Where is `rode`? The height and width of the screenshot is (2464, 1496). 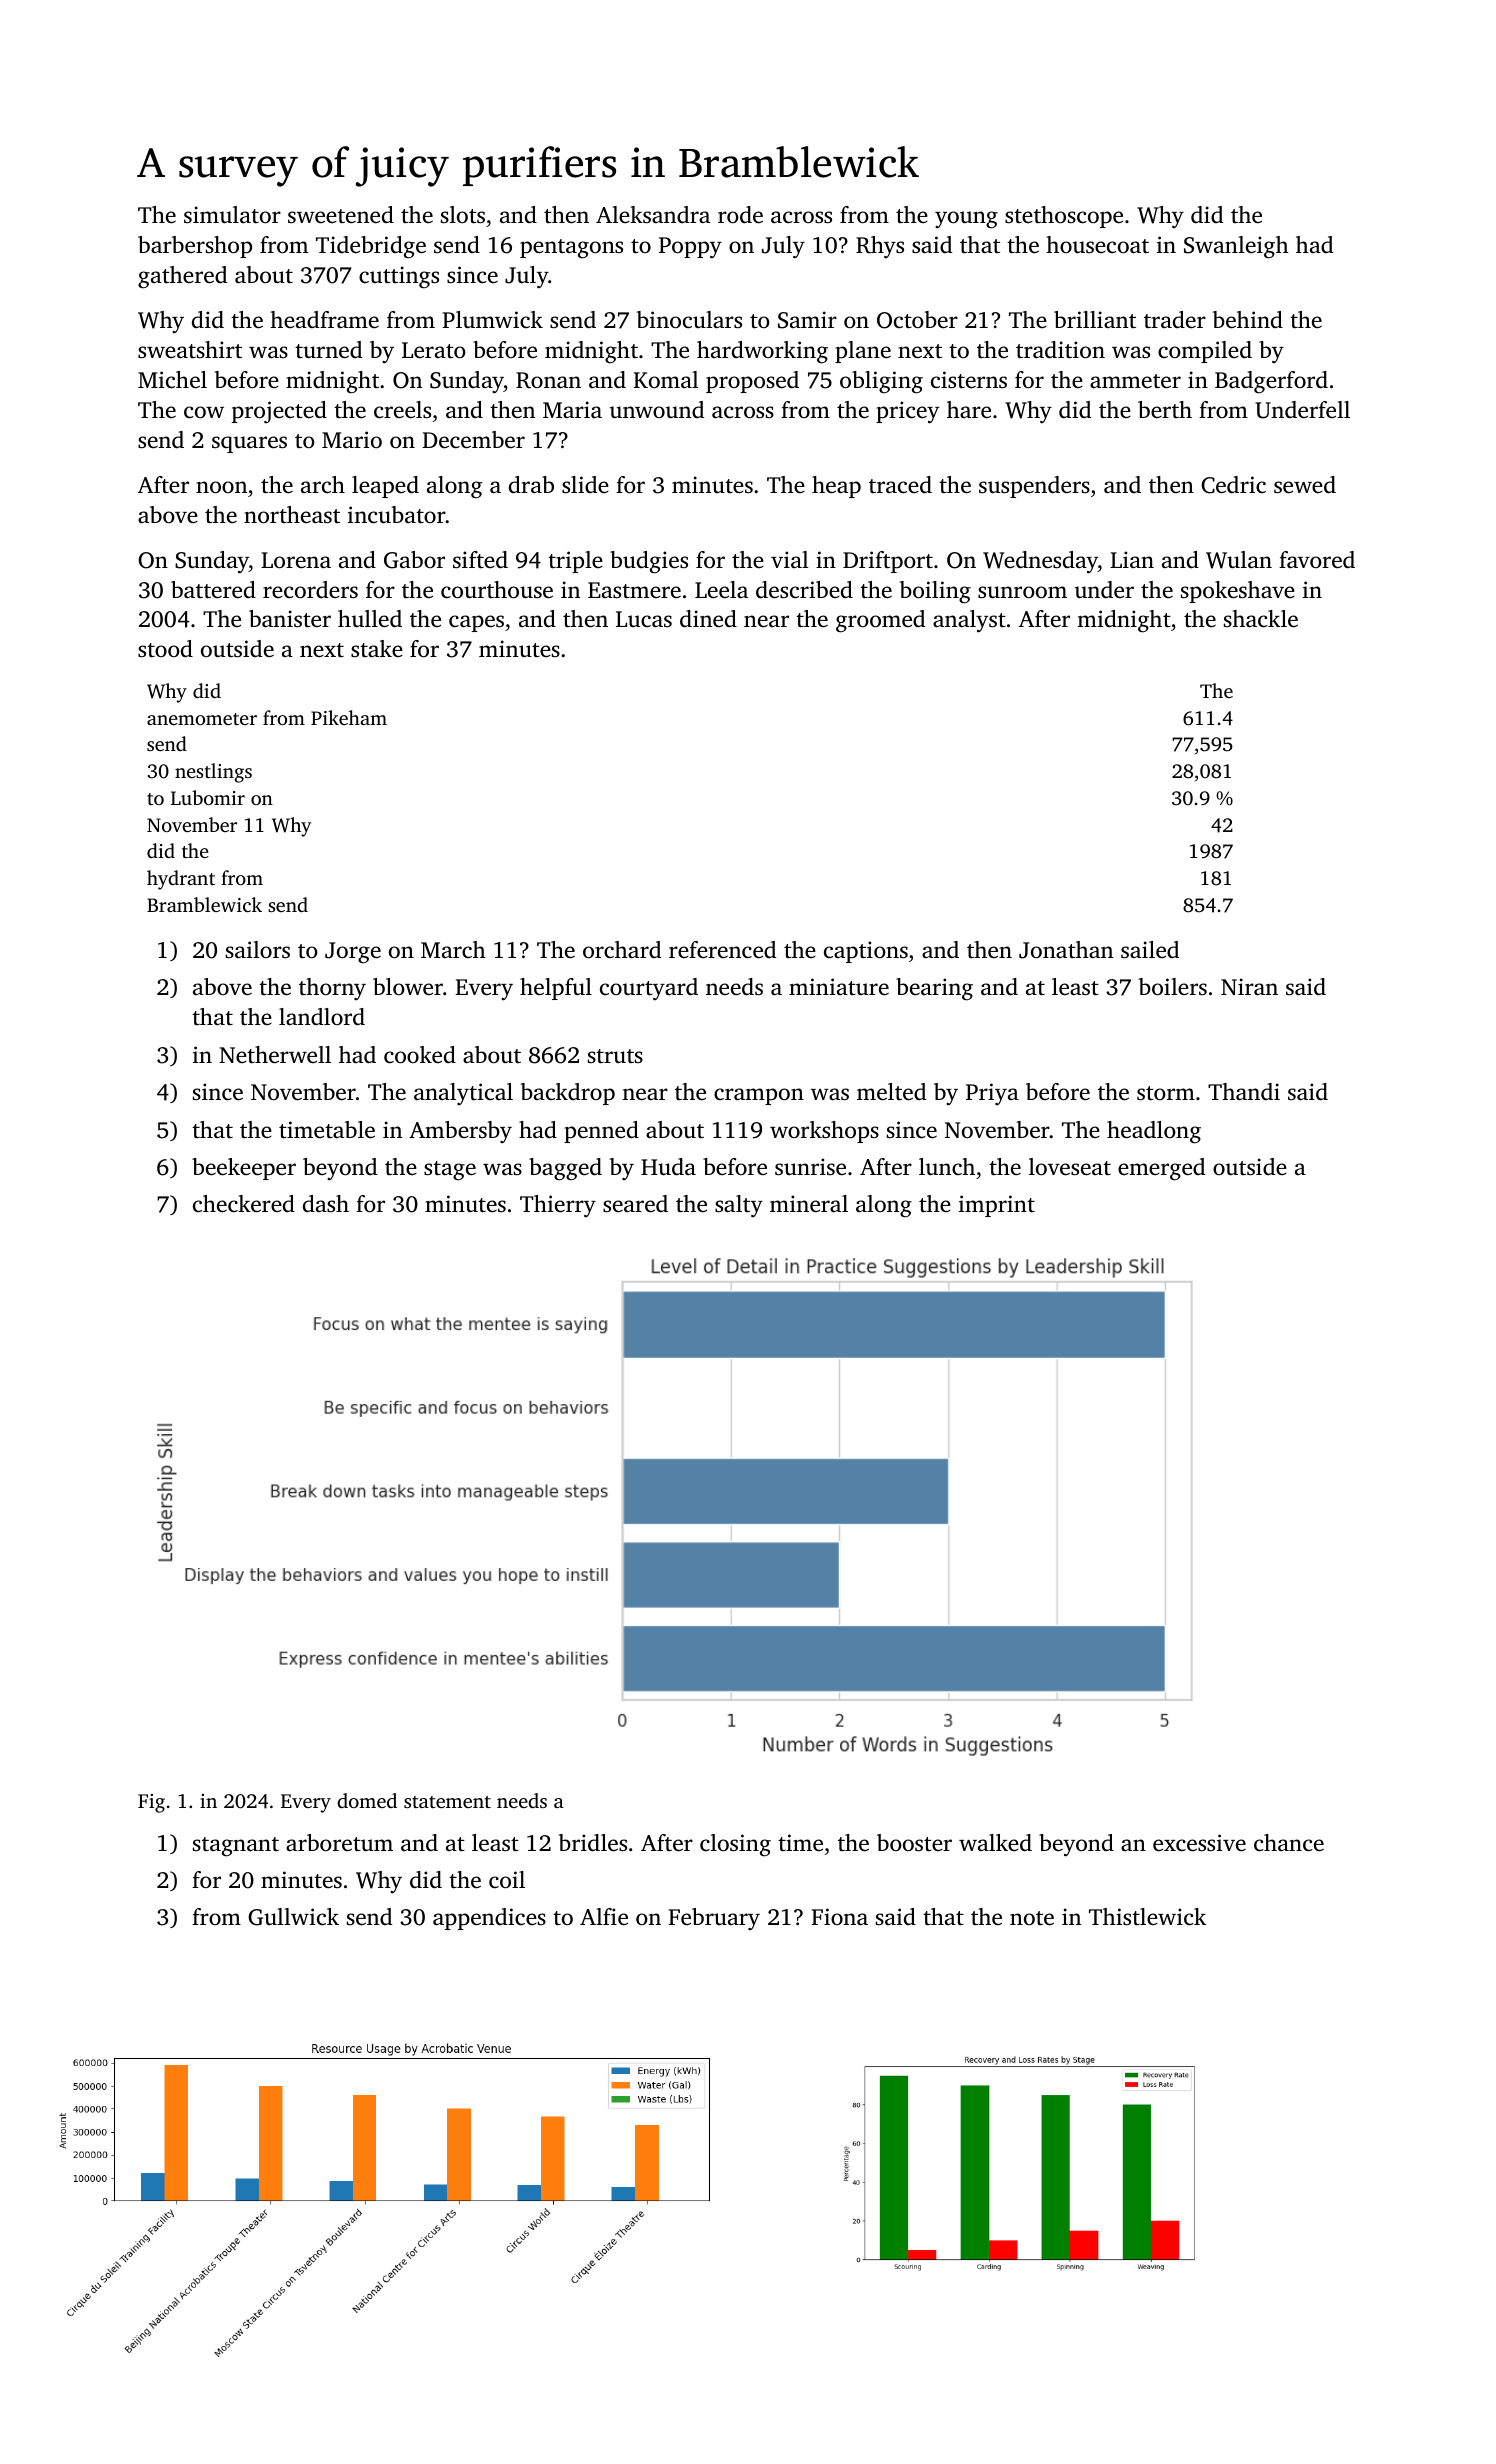
rode is located at coordinates (740, 215).
